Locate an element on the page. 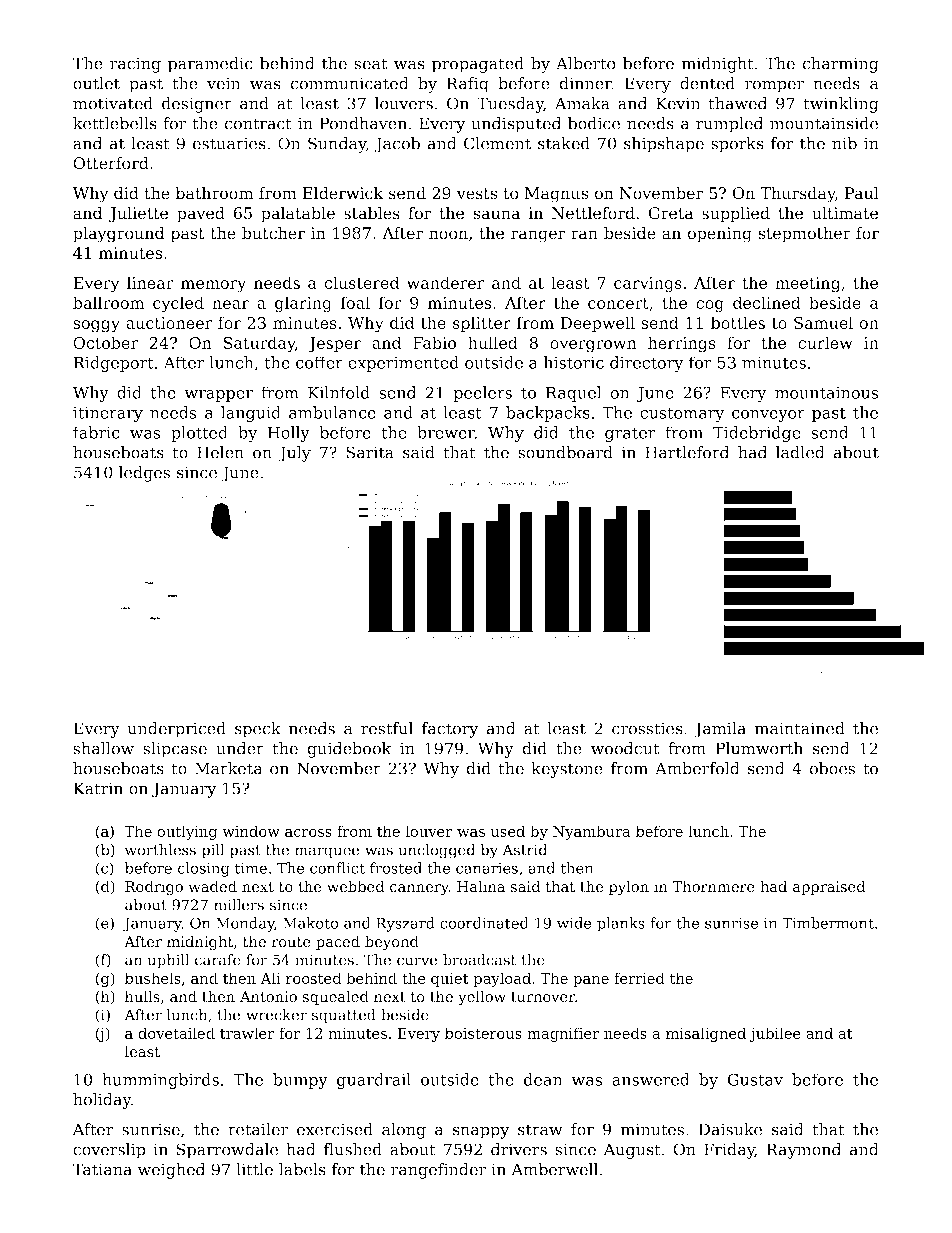 This document has height=1233, width=952. racing is located at coordinates (135, 65).
